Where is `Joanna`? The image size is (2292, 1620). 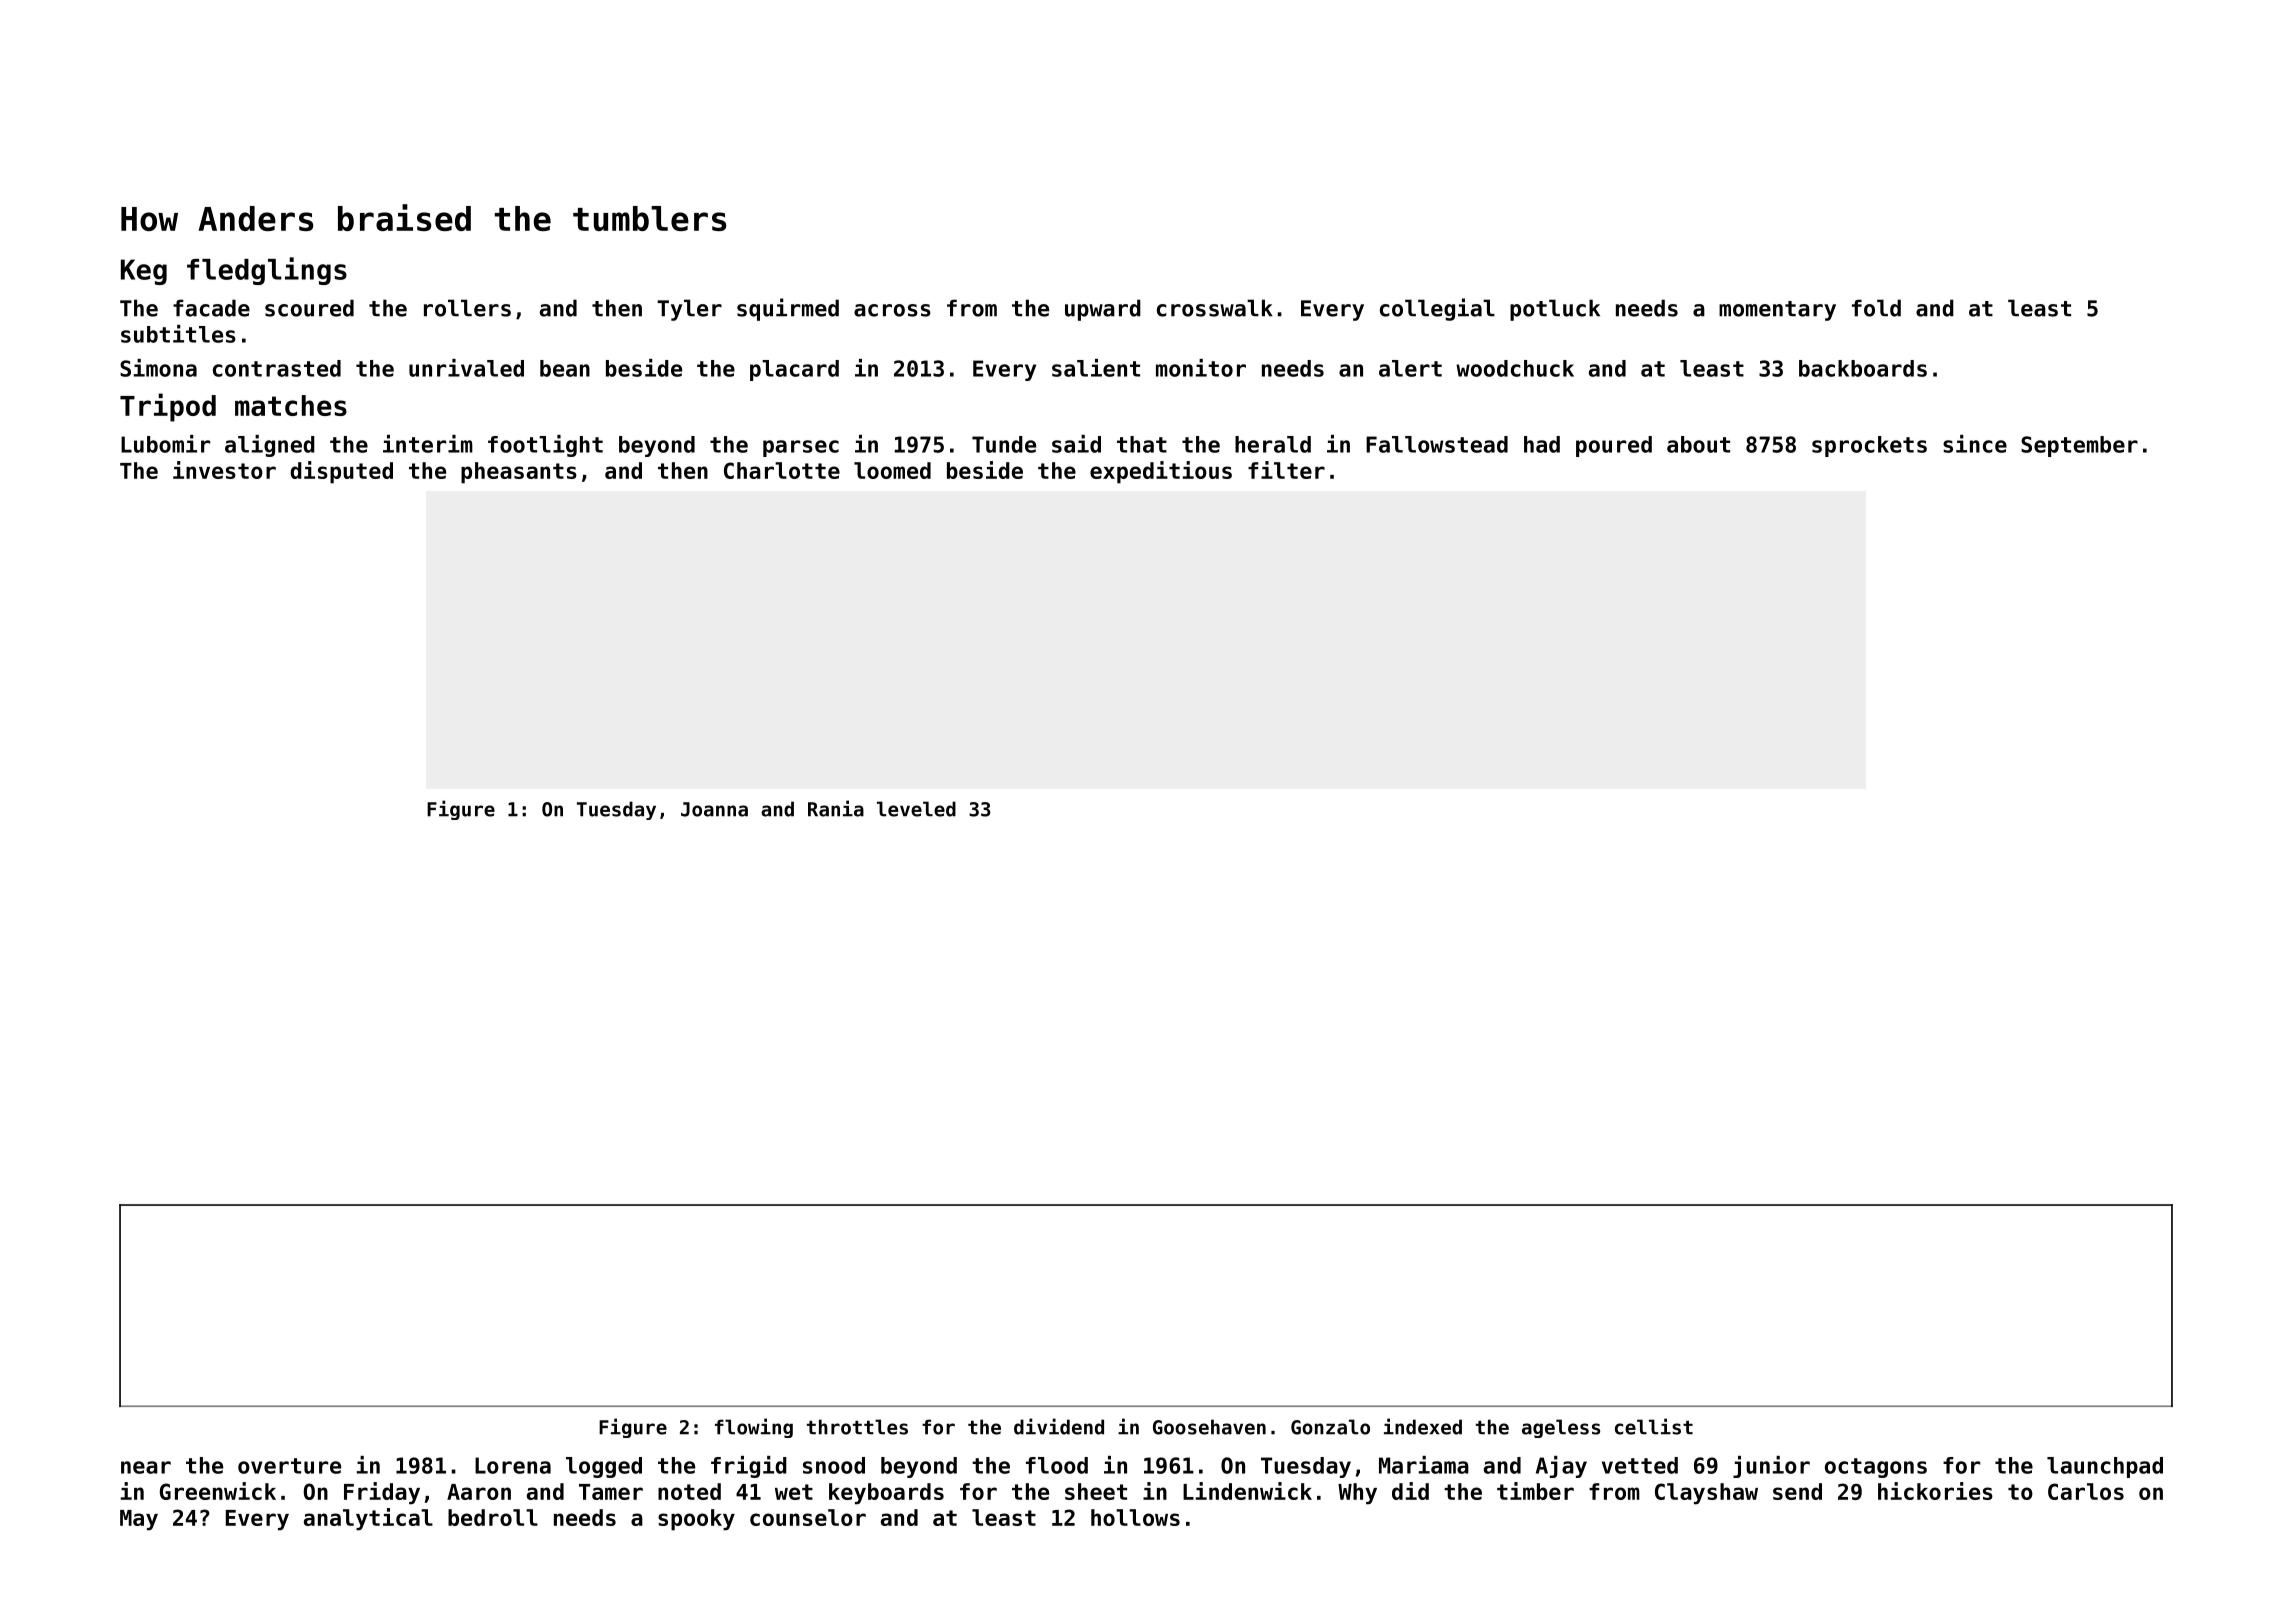
Joanna is located at coordinates (714, 809).
